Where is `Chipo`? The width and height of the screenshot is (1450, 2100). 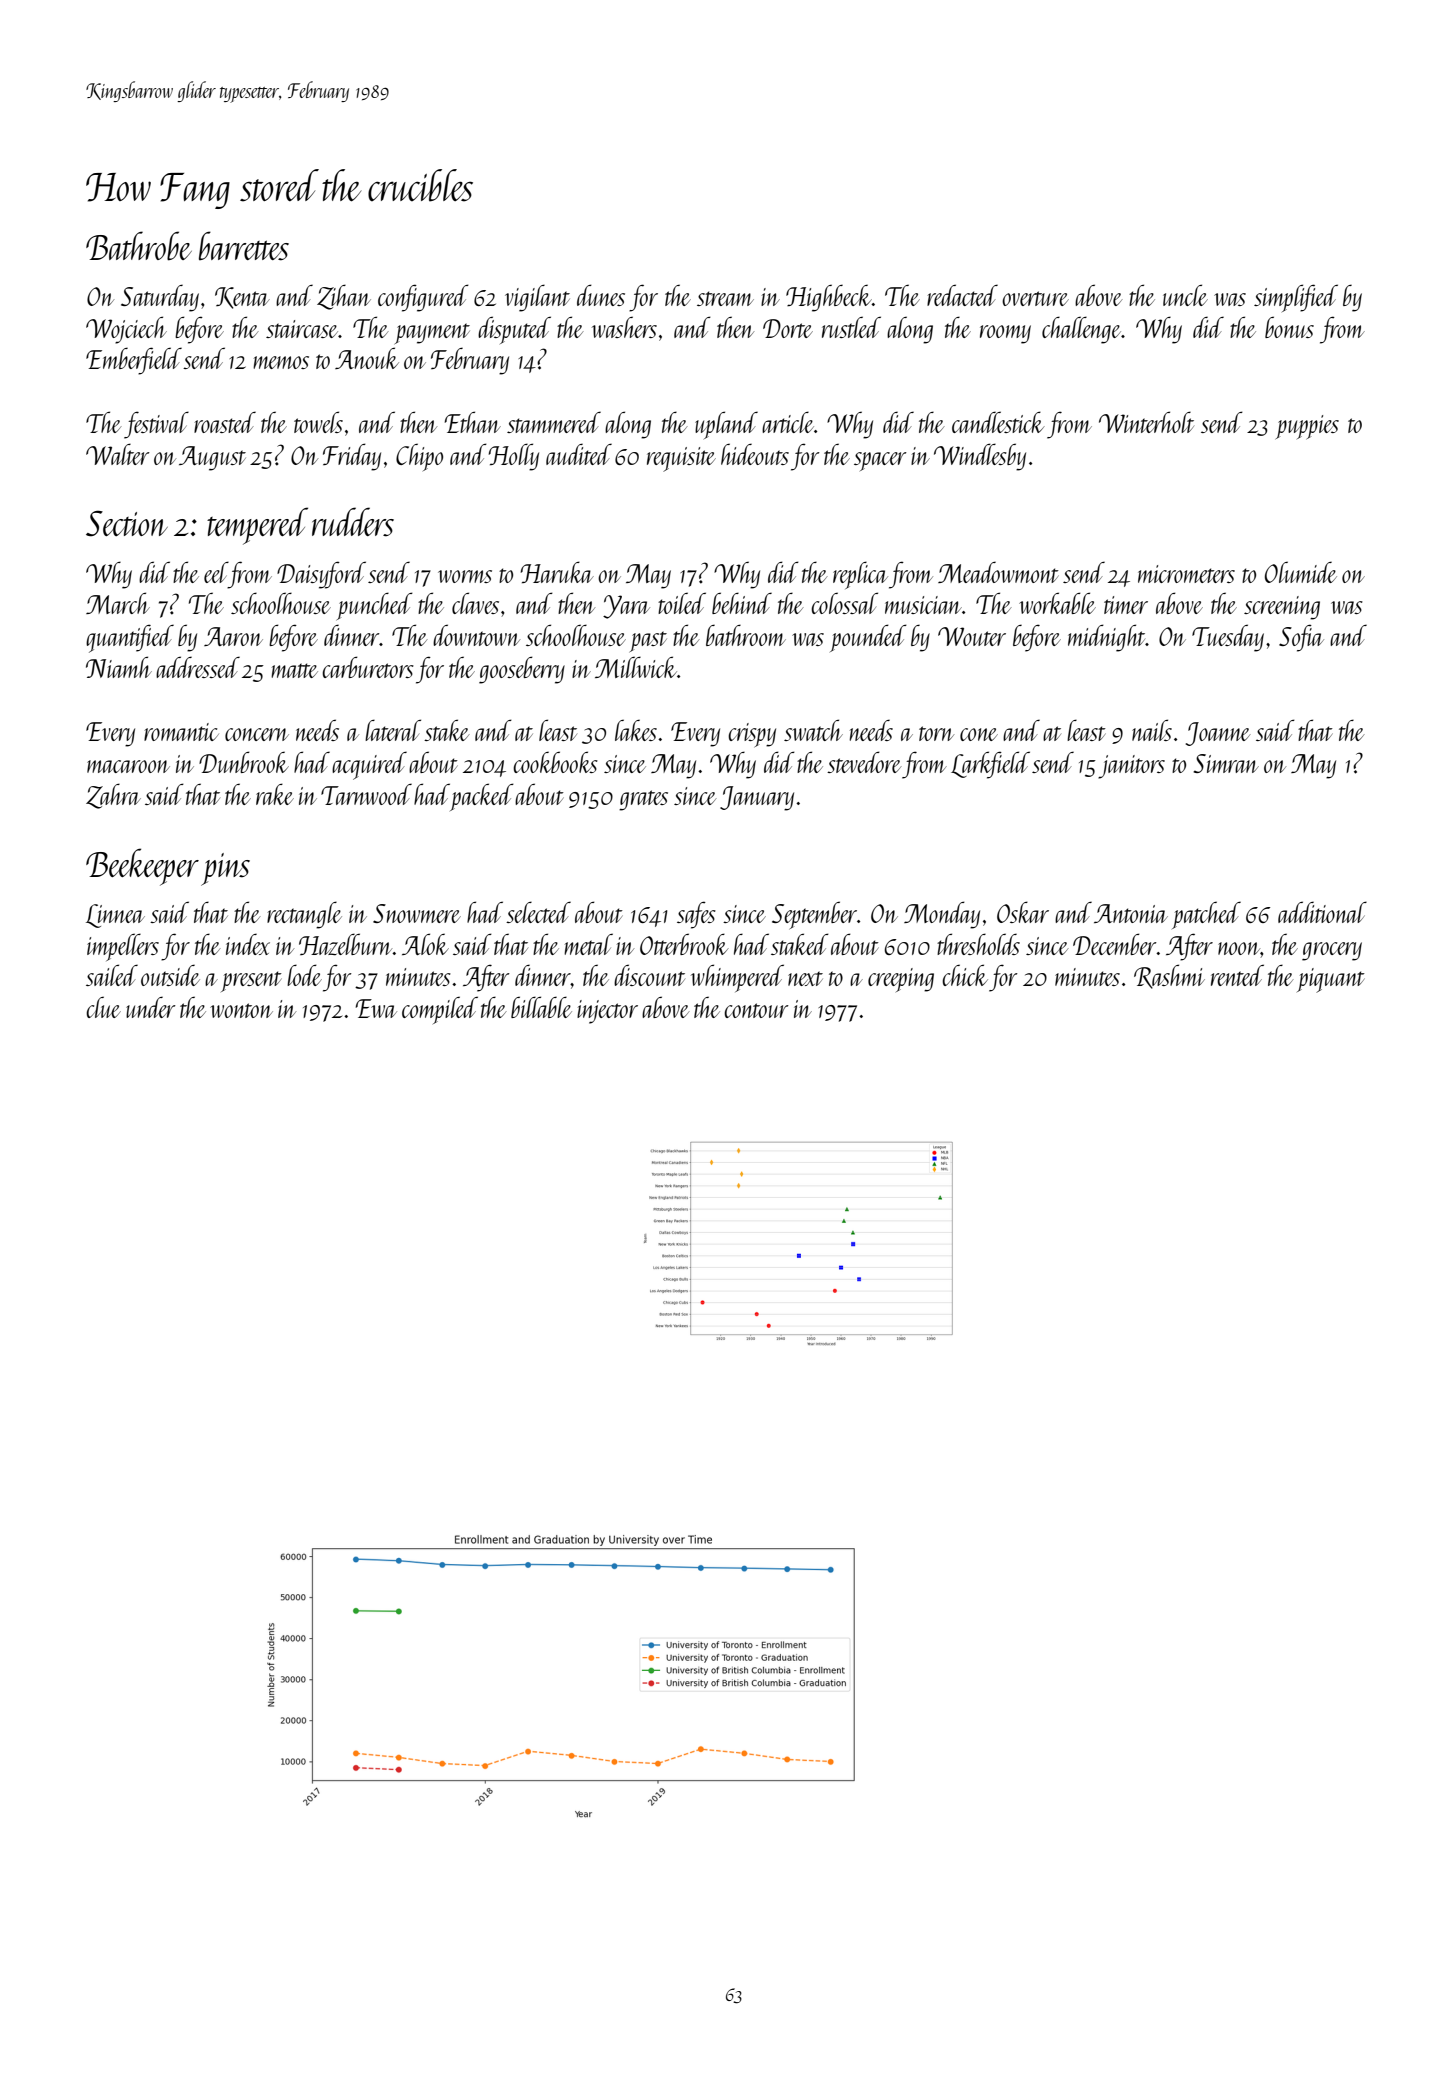 Chipo is located at coordinates (419, 457).
